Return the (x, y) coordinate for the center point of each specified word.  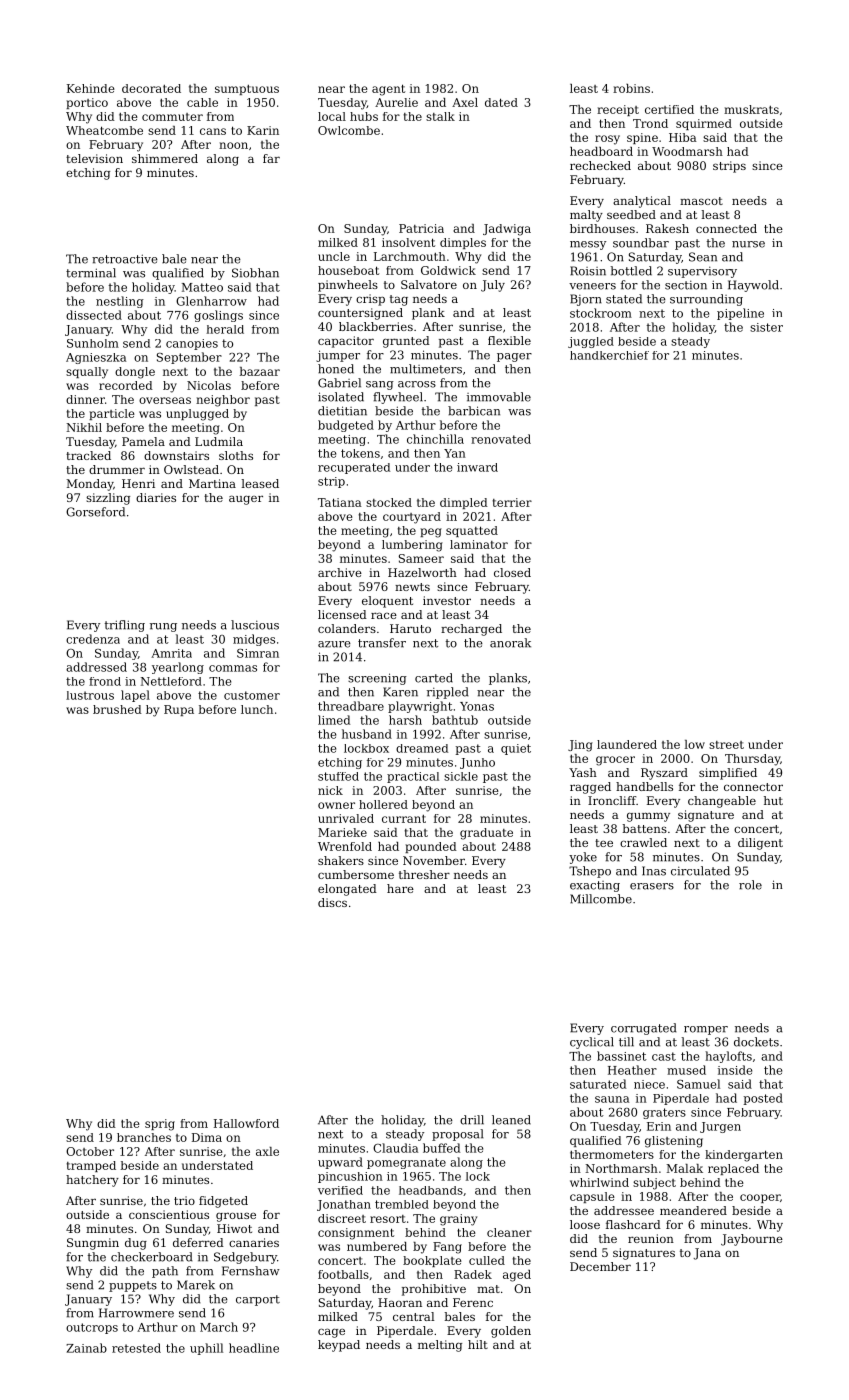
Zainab (86, 1348)
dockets (756, 1042)
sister (766, 327)
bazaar (260, 371)
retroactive (125, 259)
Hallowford (246, 1123)
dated (501, 102)
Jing (580, 746)
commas (233, 668)
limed (334, 720)
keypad (339, 1346)
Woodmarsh (687, 151)
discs (332, 902)
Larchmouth (410, 256)
